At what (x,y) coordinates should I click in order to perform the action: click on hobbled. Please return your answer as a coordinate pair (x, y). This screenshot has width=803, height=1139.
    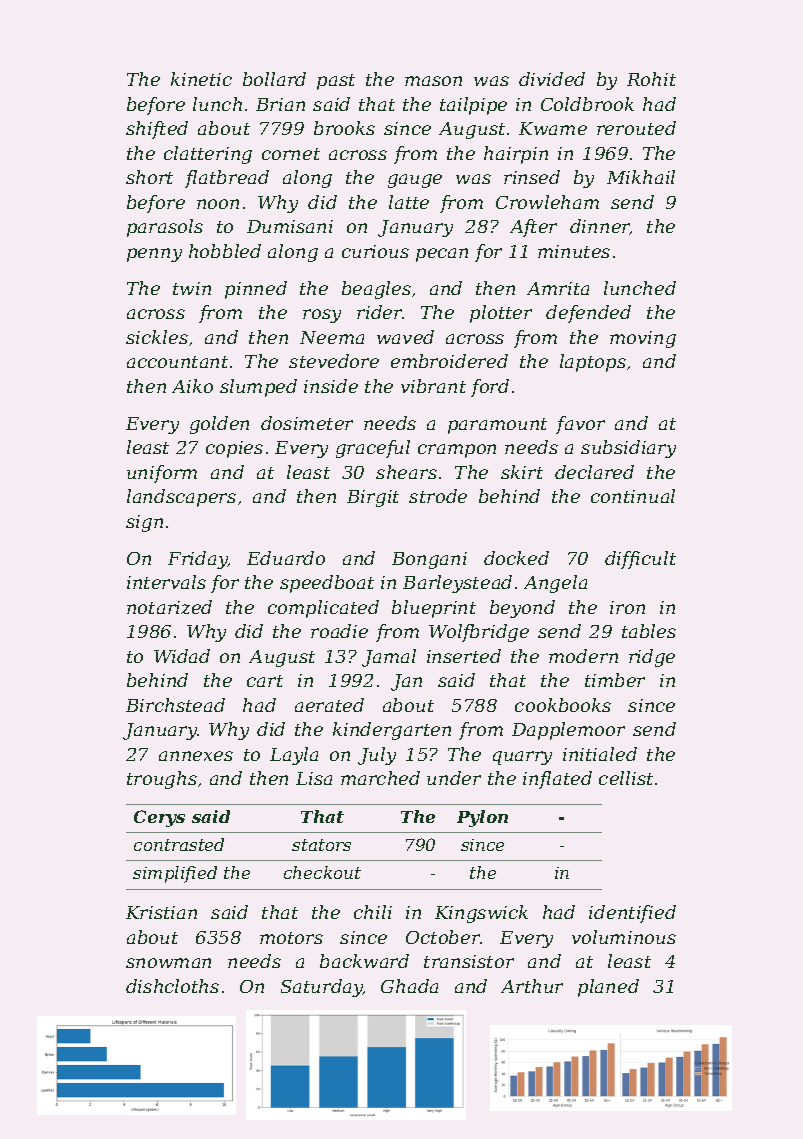
    Looking at the image, I should click on (225, 251).
